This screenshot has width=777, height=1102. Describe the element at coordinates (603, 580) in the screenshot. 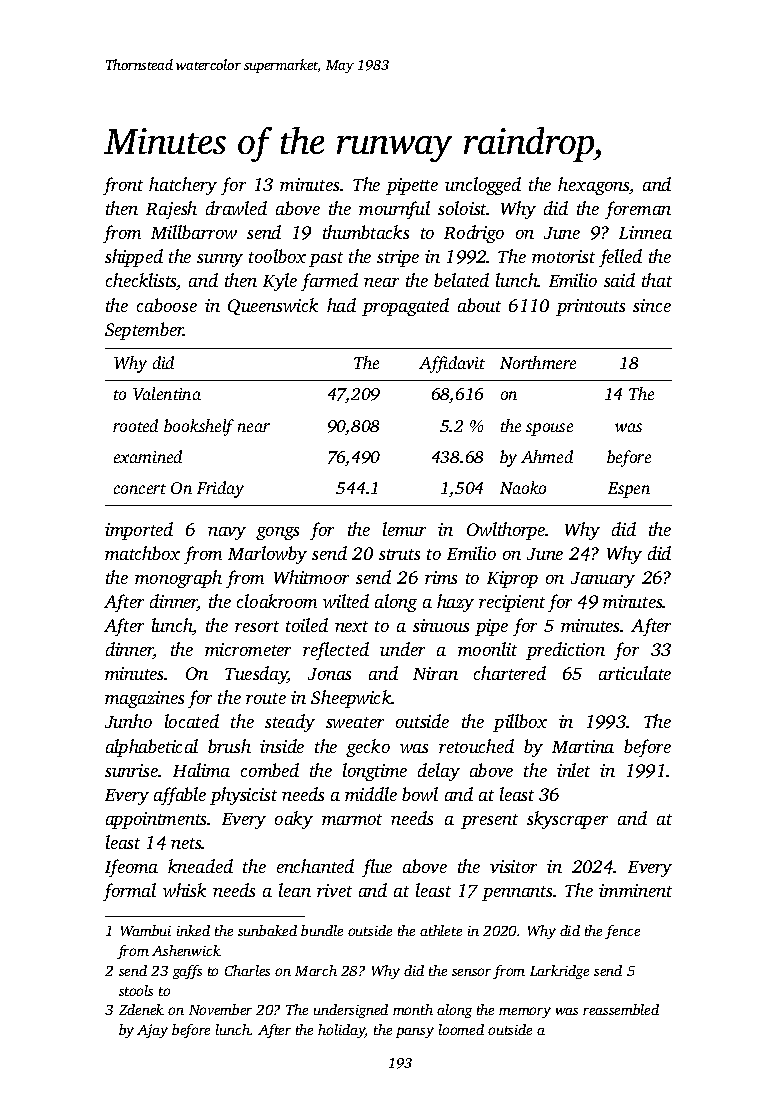

I see `January` at that location.
